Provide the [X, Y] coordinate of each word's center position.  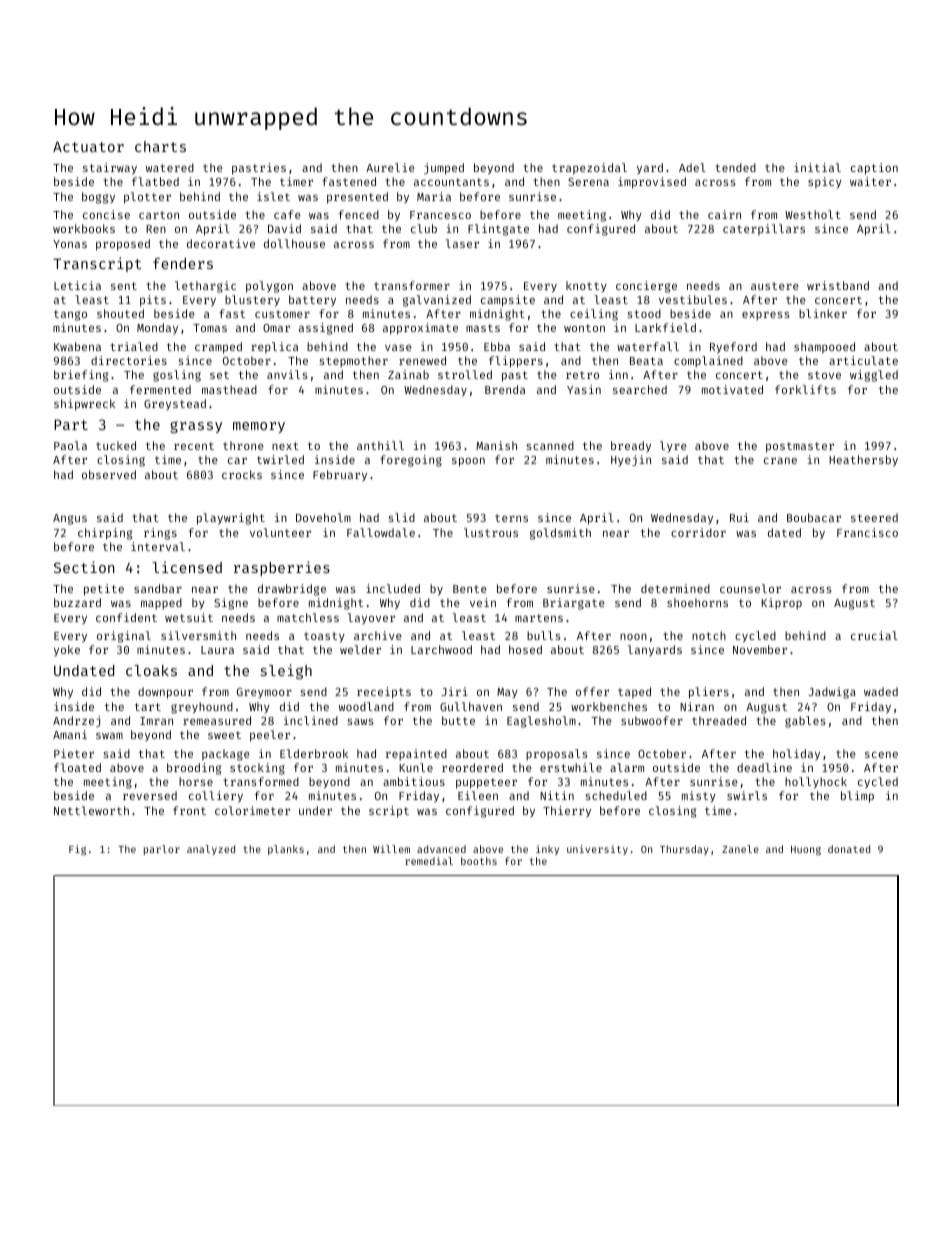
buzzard [77, 602]
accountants [451, 182]
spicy [825, 183]
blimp [857, 797]
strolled [465, 374]
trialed [134, 346]
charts [160, 146]
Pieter [74, 753]
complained [708, 362]
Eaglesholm [541, 722]
